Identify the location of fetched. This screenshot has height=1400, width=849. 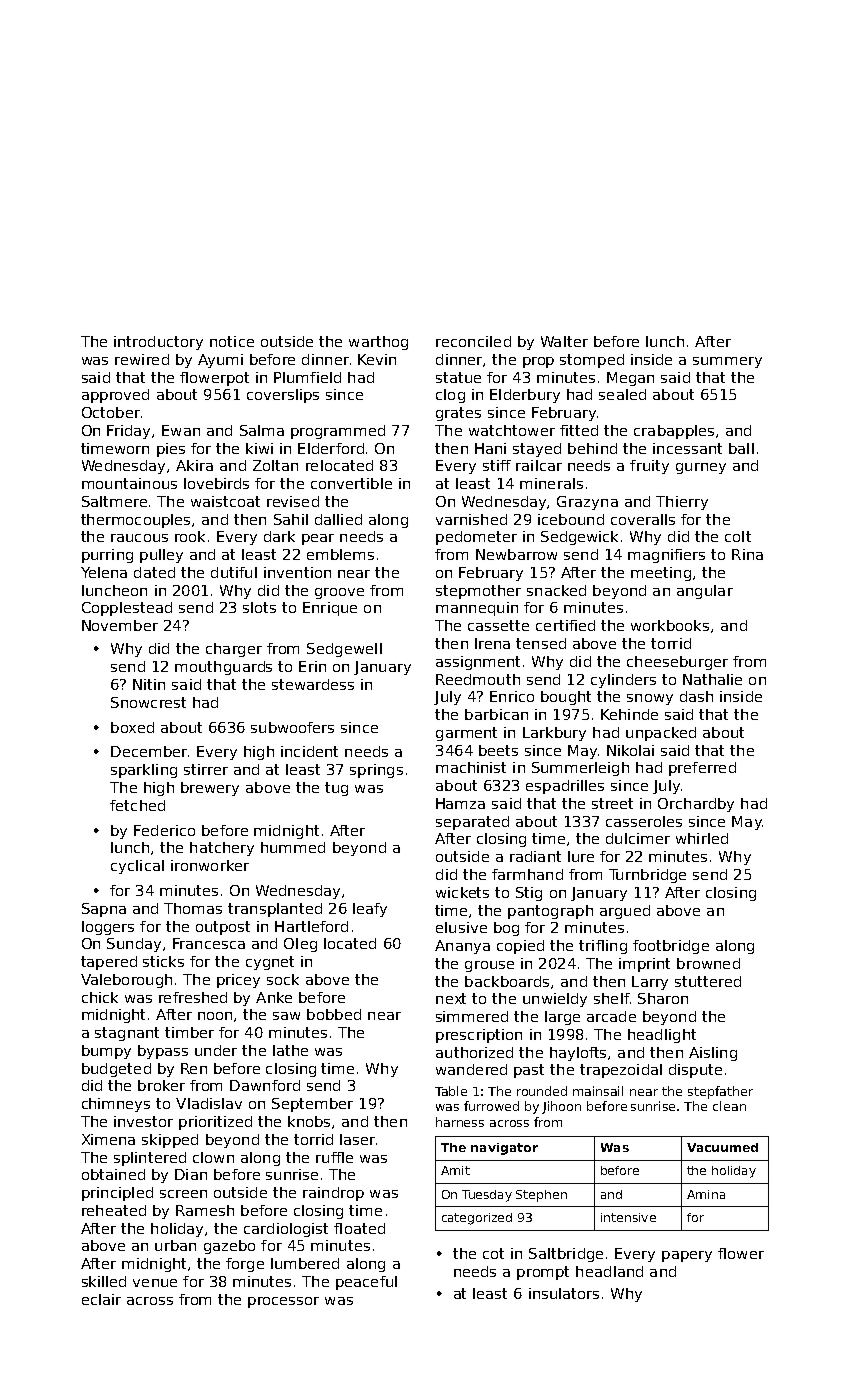
(137, 805).
